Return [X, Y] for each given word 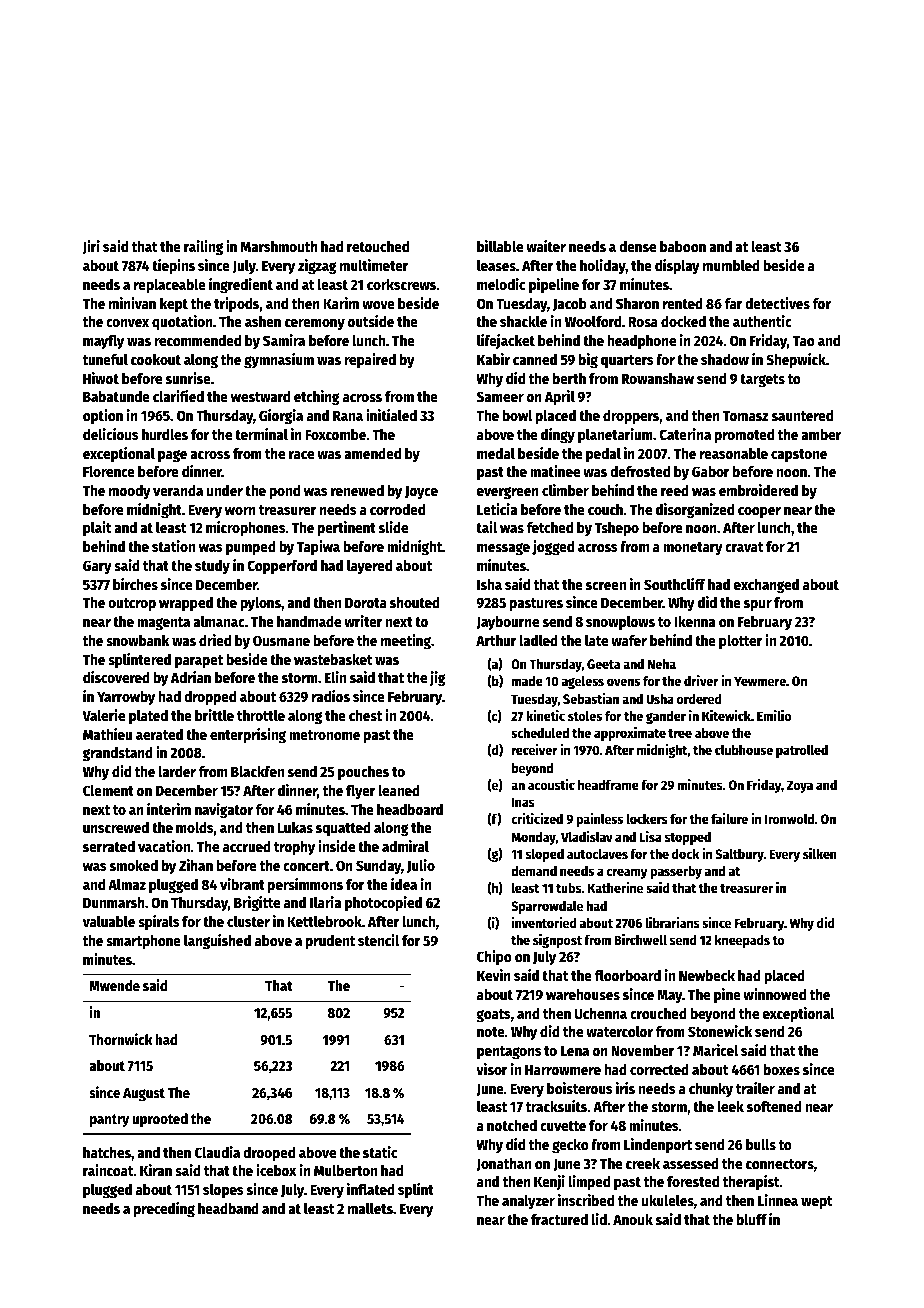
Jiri [91, 247]
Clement [108, 790]
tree [680, 733]
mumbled [731, 265]
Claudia [217, 1152]
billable [500, 246]
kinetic [545, 715]
